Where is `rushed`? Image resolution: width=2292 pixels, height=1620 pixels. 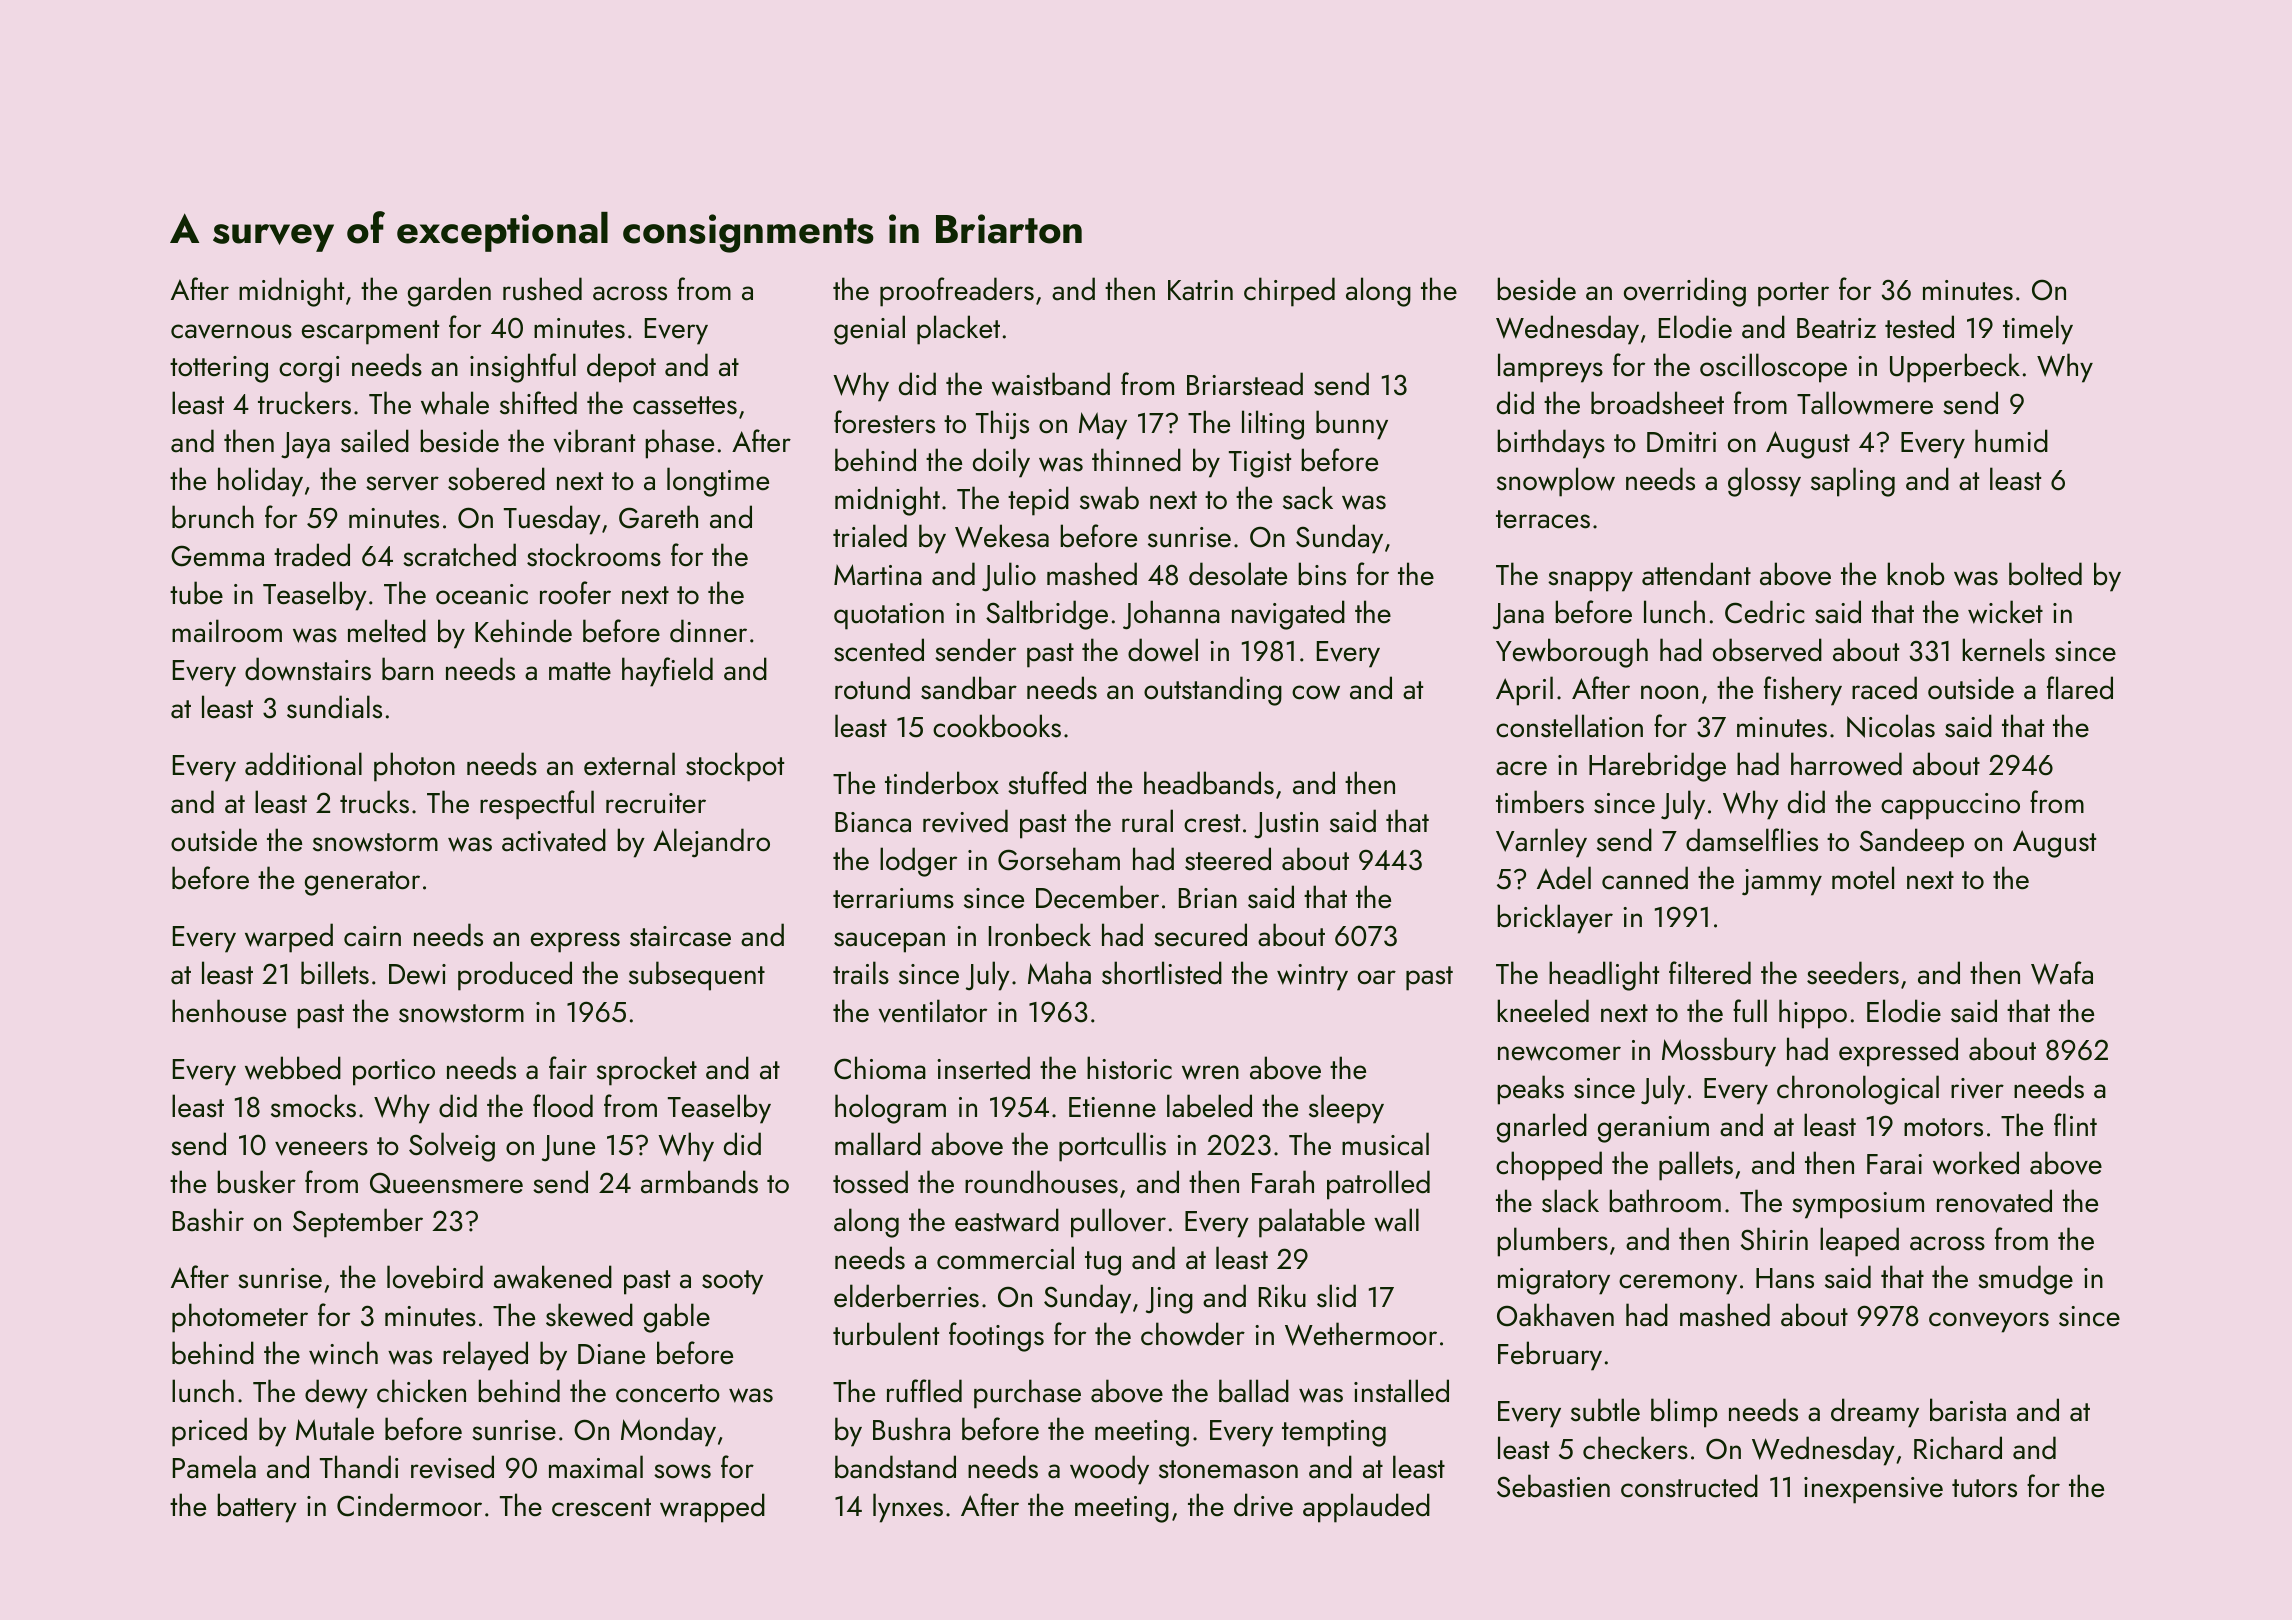
rushed is located at coordinates (542, 289).
